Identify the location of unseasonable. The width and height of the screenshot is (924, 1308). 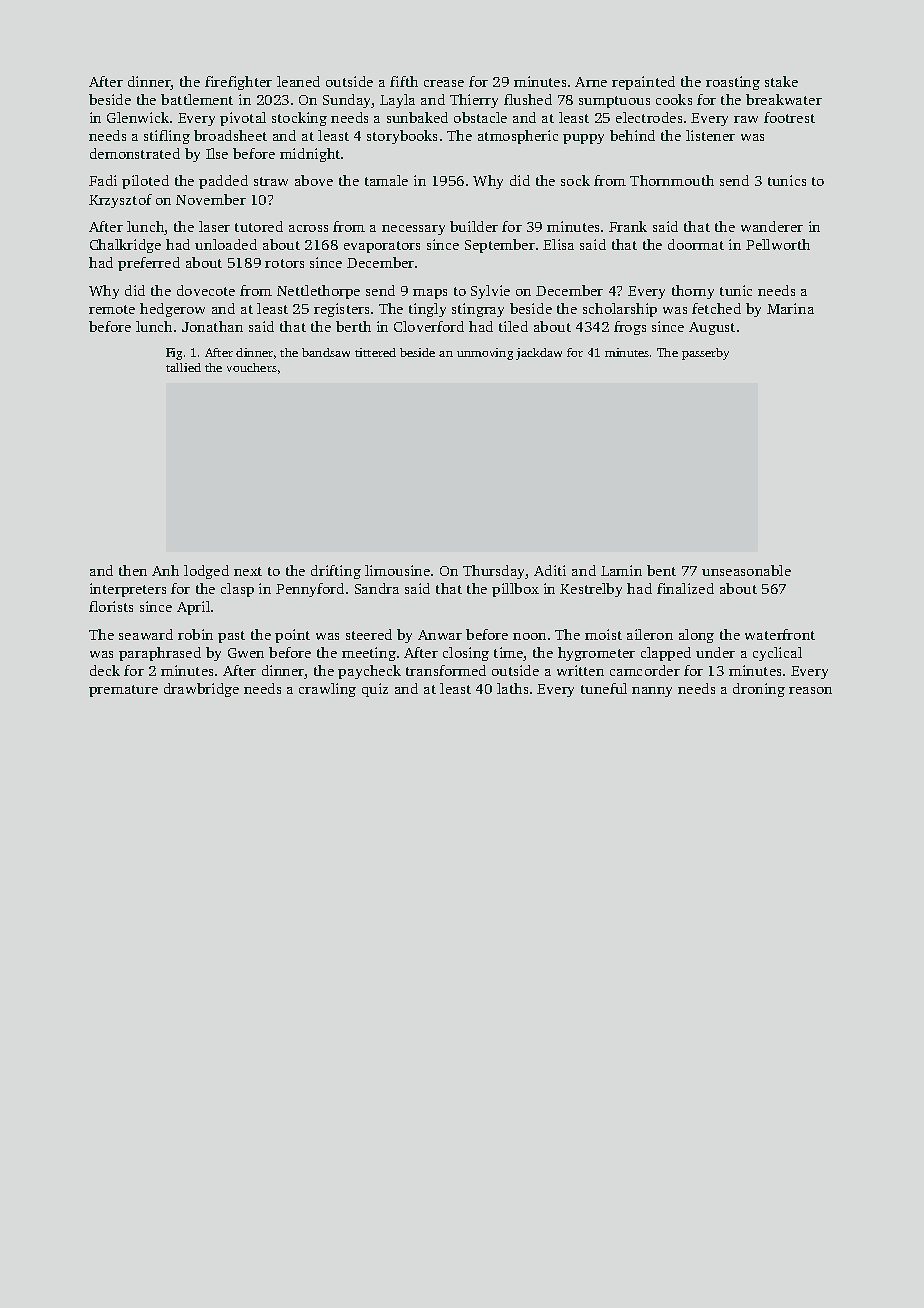
(746, 570).
